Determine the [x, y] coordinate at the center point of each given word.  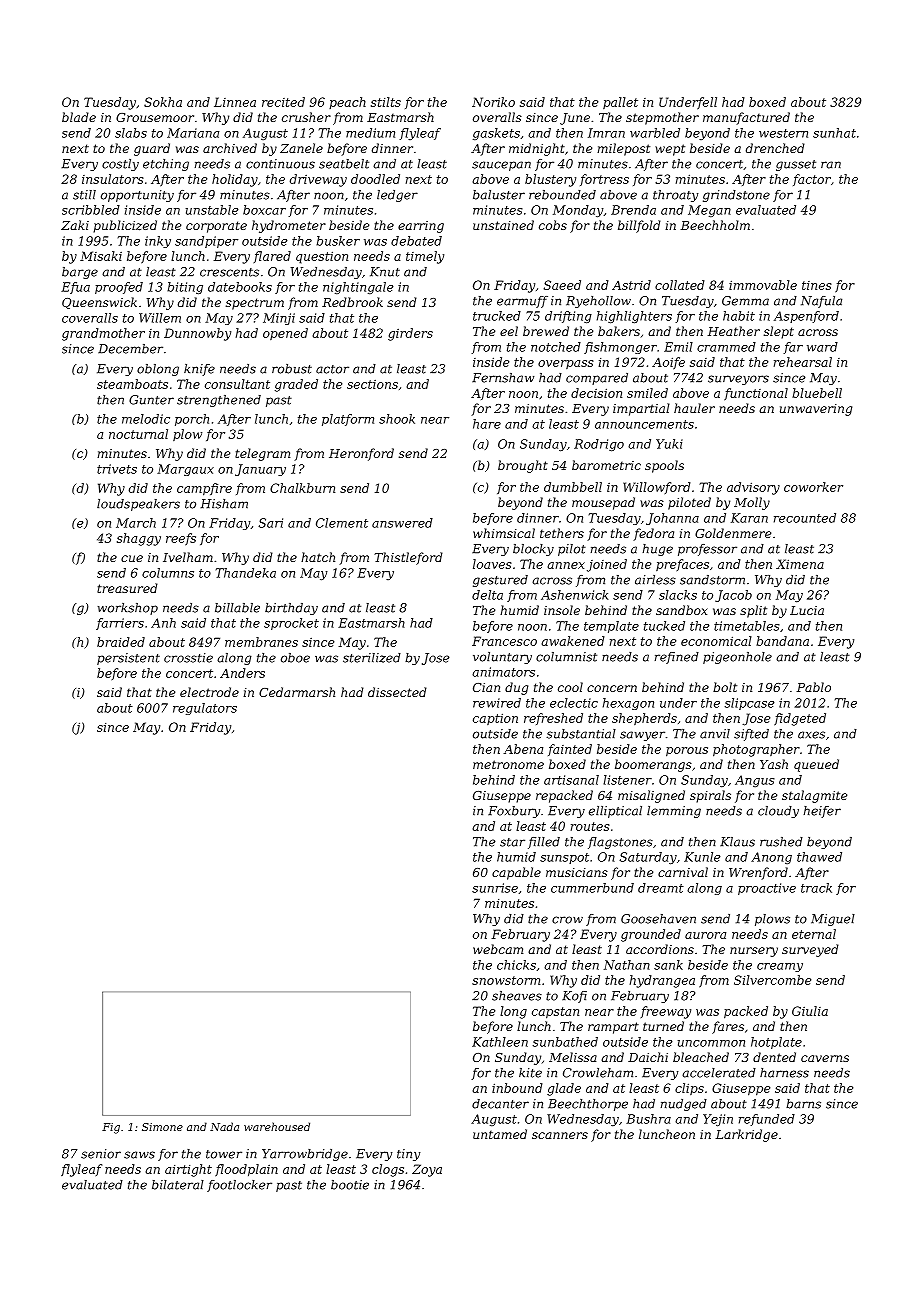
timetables [747, 626]
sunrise [495, 888]
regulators [205, 709]
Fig [111, 1128]
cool [570, 687]
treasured [127, 588]
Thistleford [408, 558]
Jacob [733, 596]
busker [338, 241]
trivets [117, 469]
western [783, 133]
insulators [113, 179]
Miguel [833, 920]
